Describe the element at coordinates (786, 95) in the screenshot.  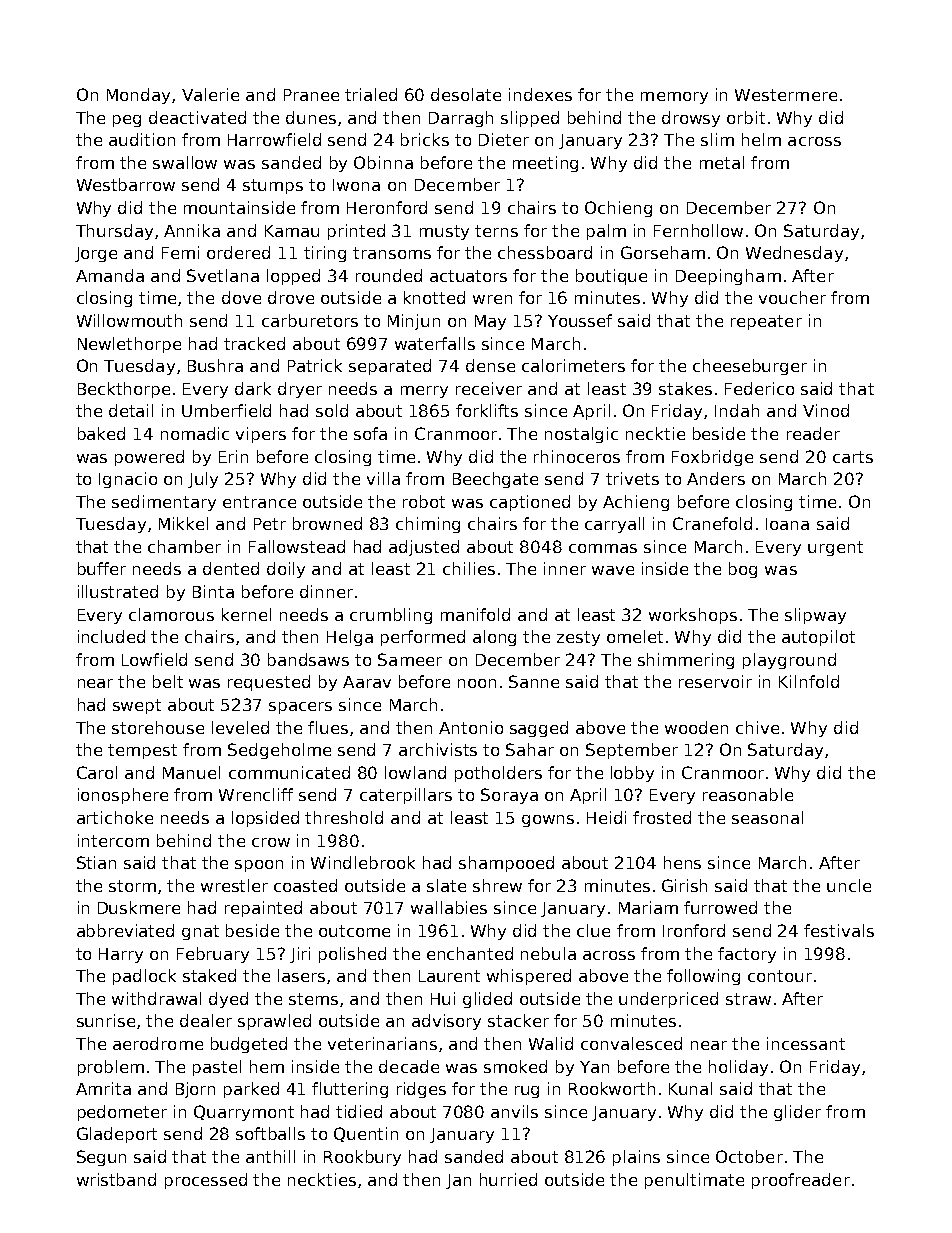
I see `Westermere` at that location.
